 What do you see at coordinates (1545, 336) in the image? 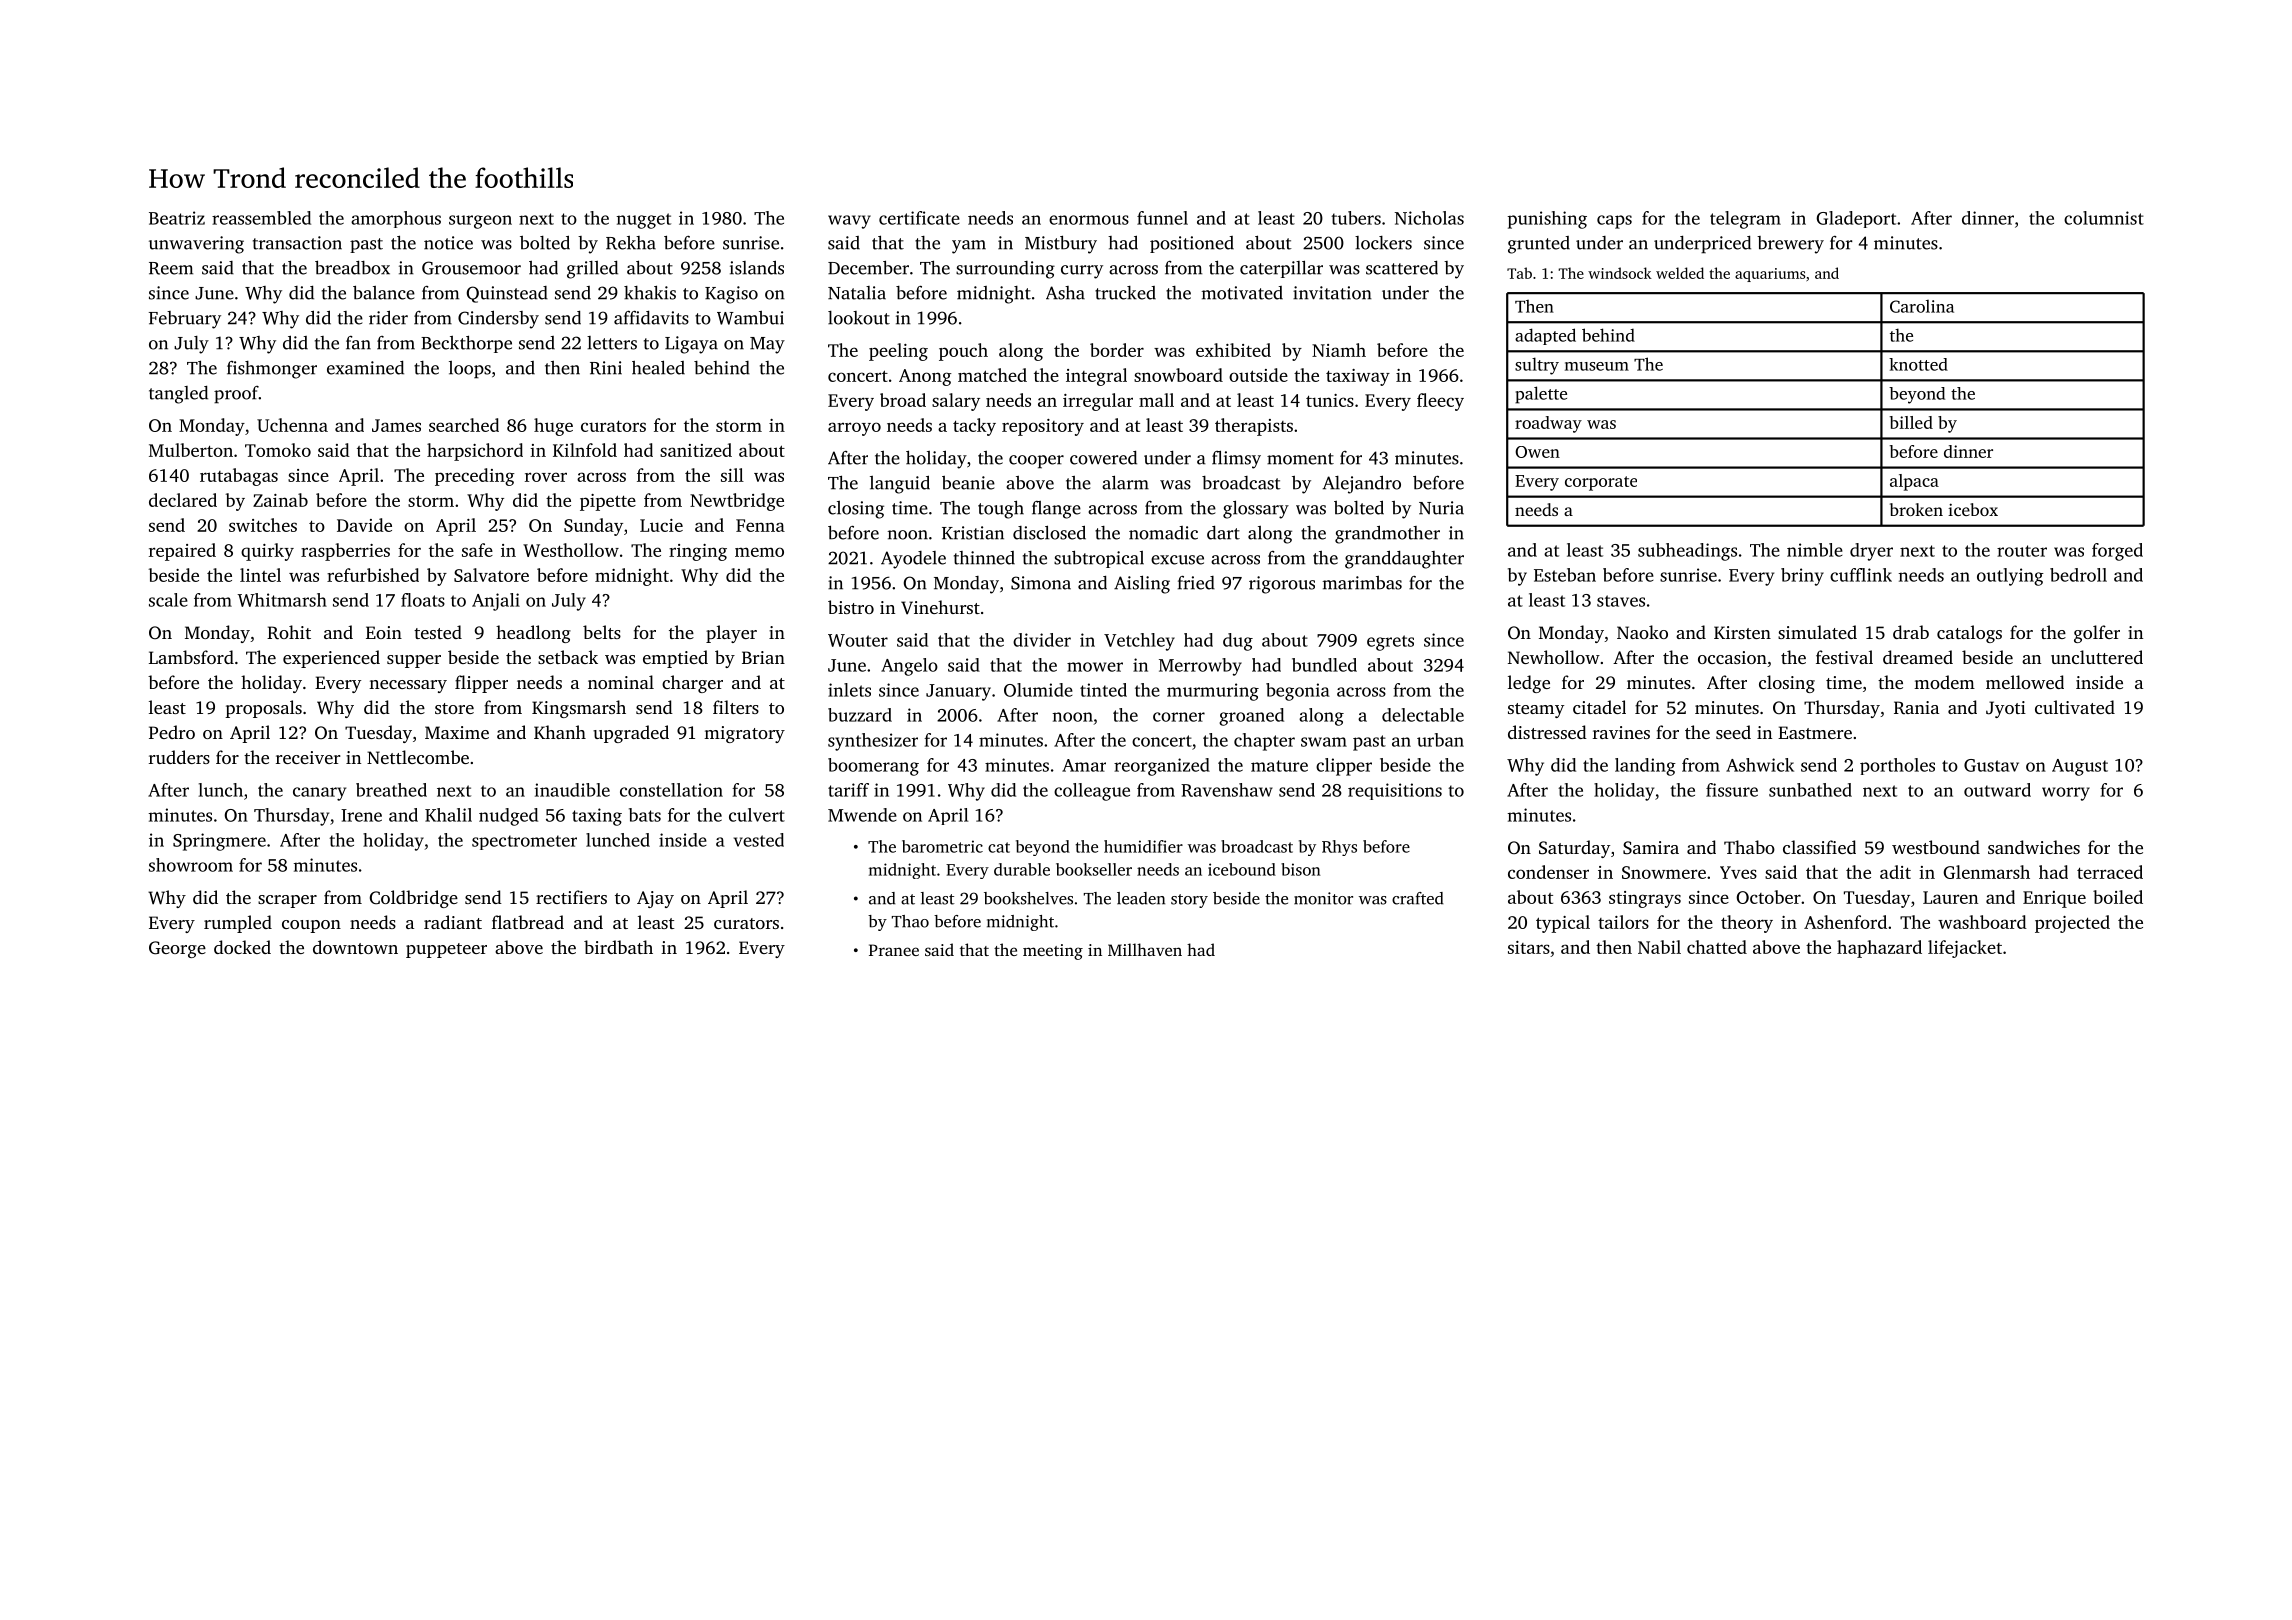
I see `adapted` at bounding box center [1545, 336].
